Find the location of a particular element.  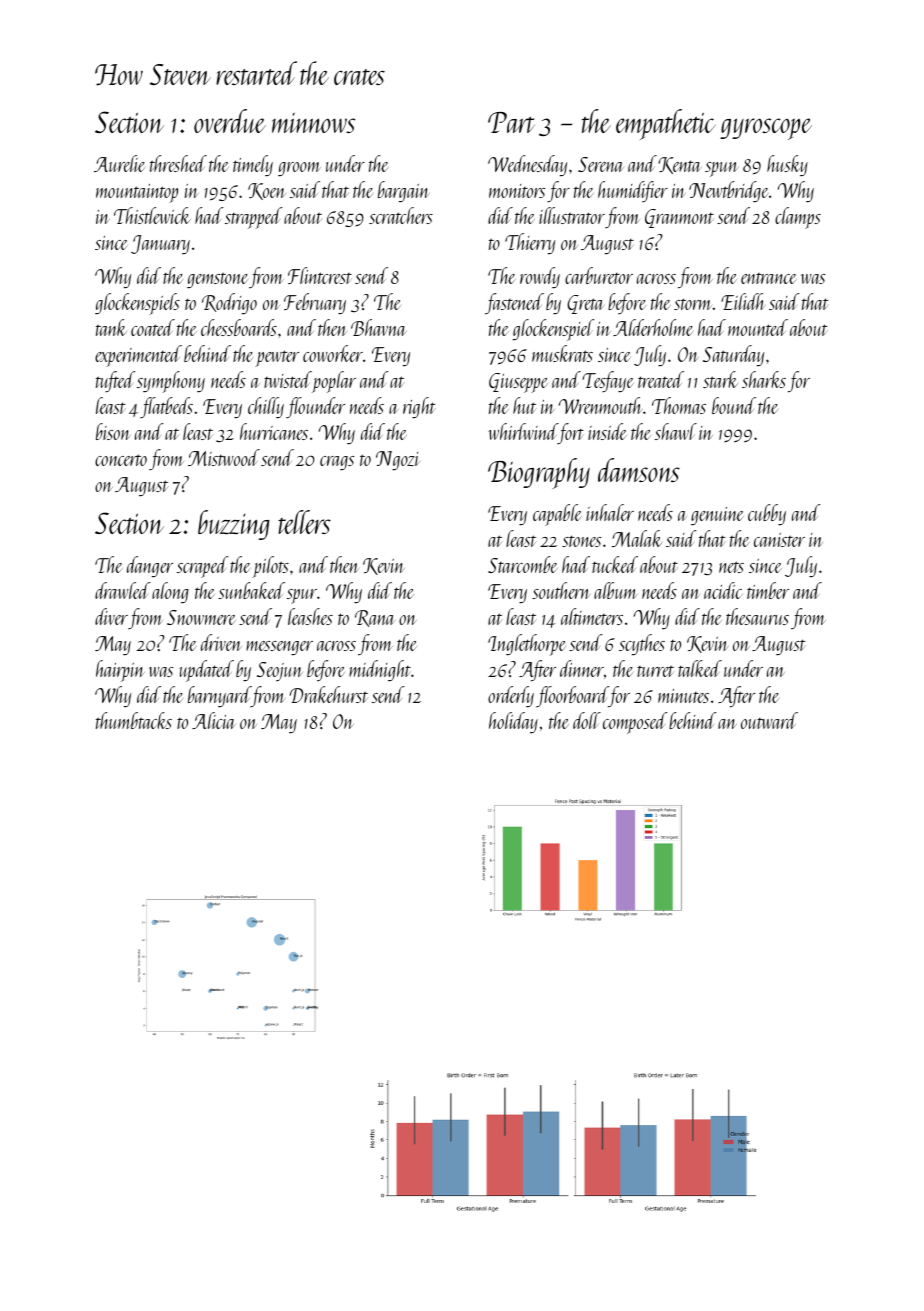

hairpin is located at coordinates (120, 671).
